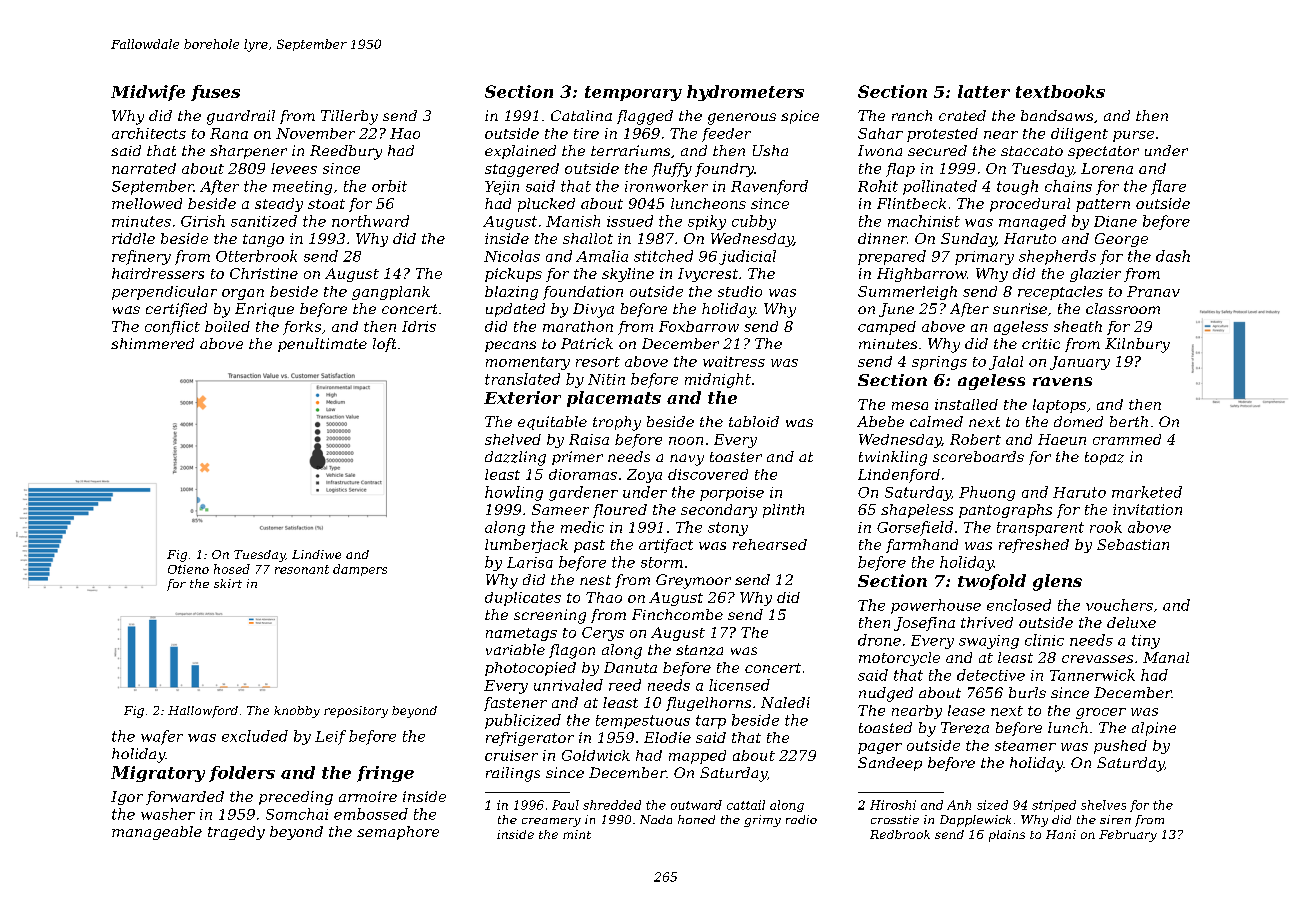 The width and height of the page is (1308, 924). What do you see at coordinates (890, 764) in the page?
I see `Sandeep` at bounding box center [890, 764].
